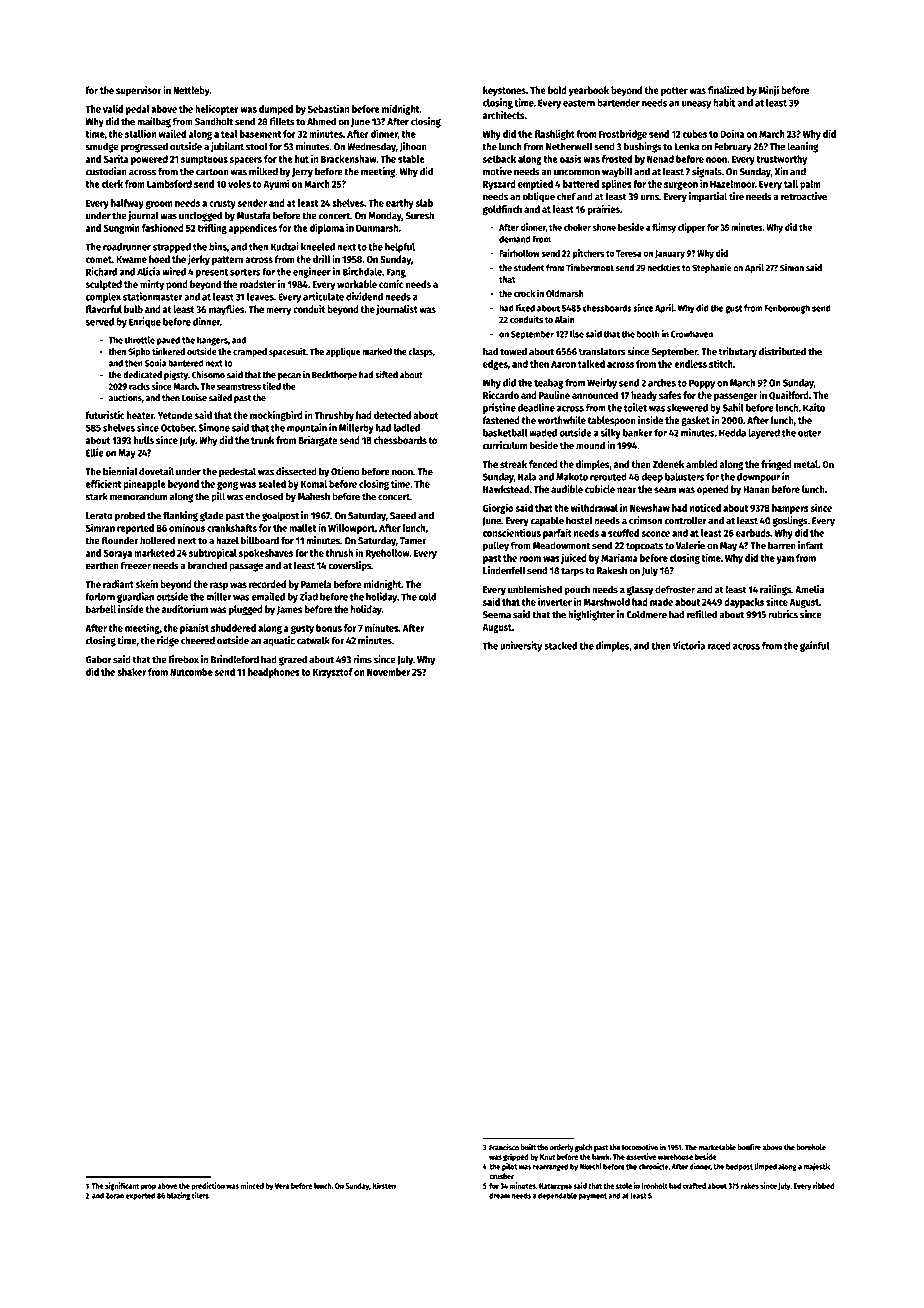  I want to click on valid, so click(113, 108).
